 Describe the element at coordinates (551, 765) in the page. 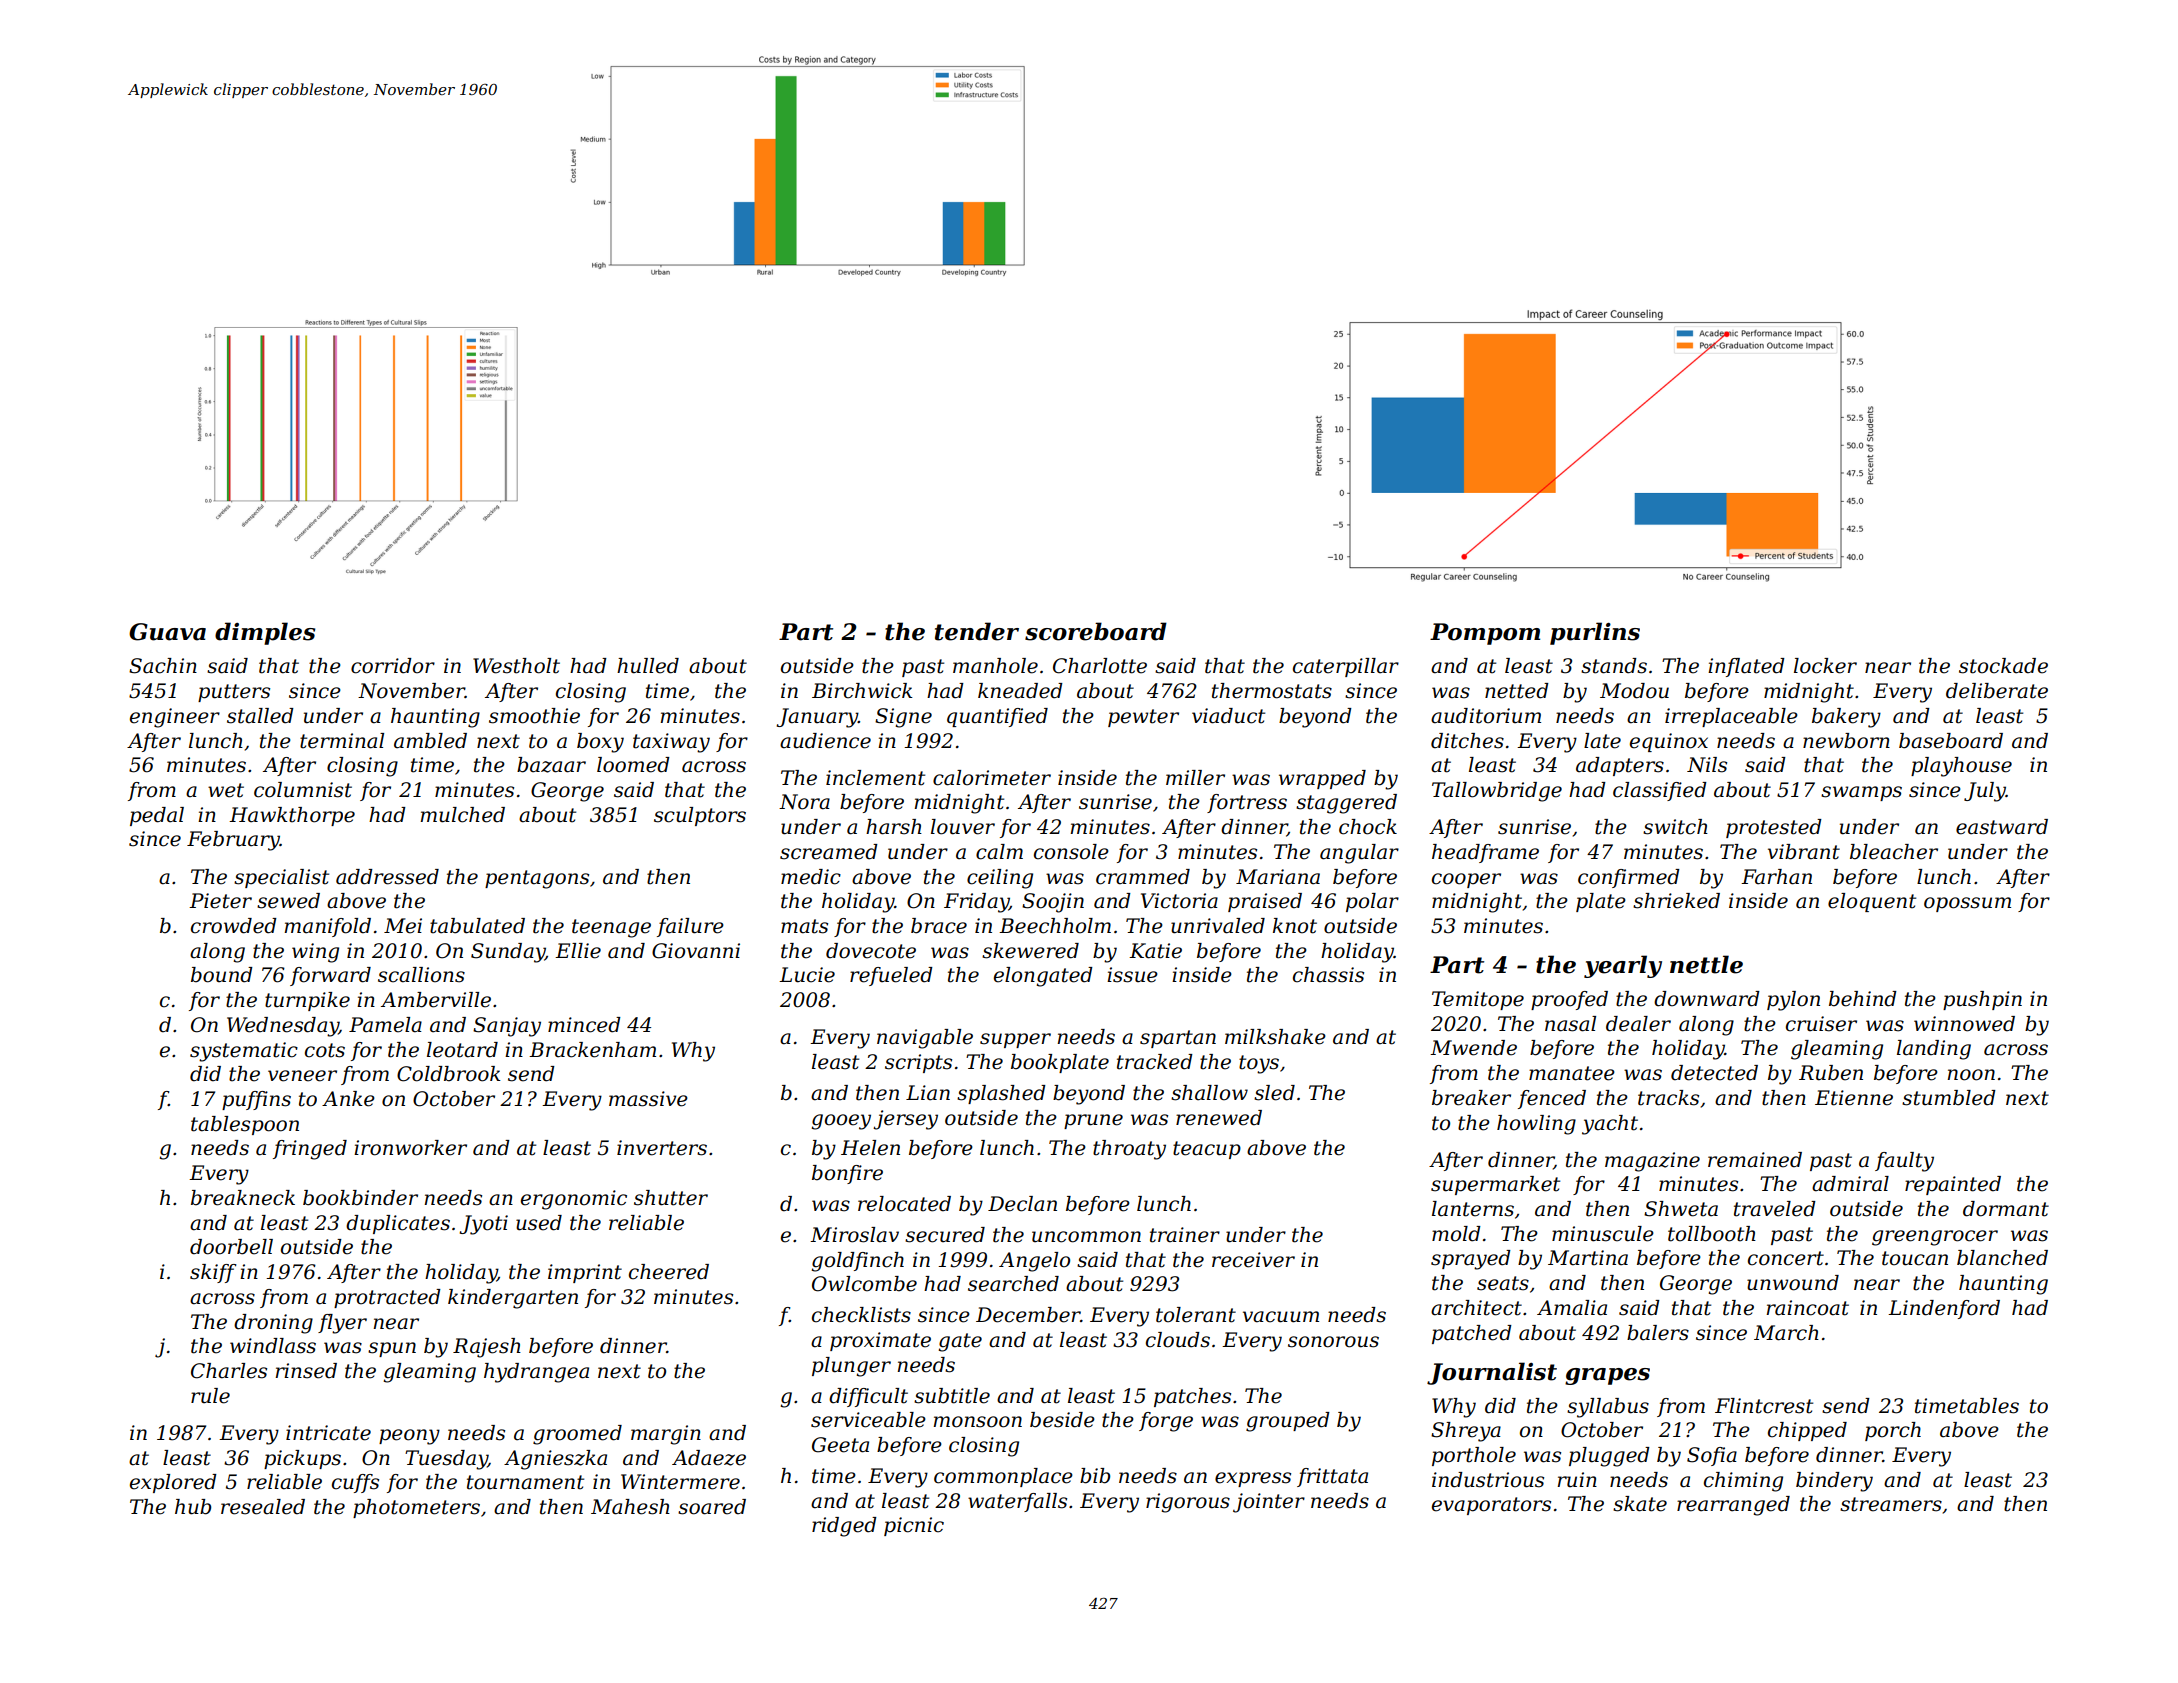

I see `bazaar` at that location.
